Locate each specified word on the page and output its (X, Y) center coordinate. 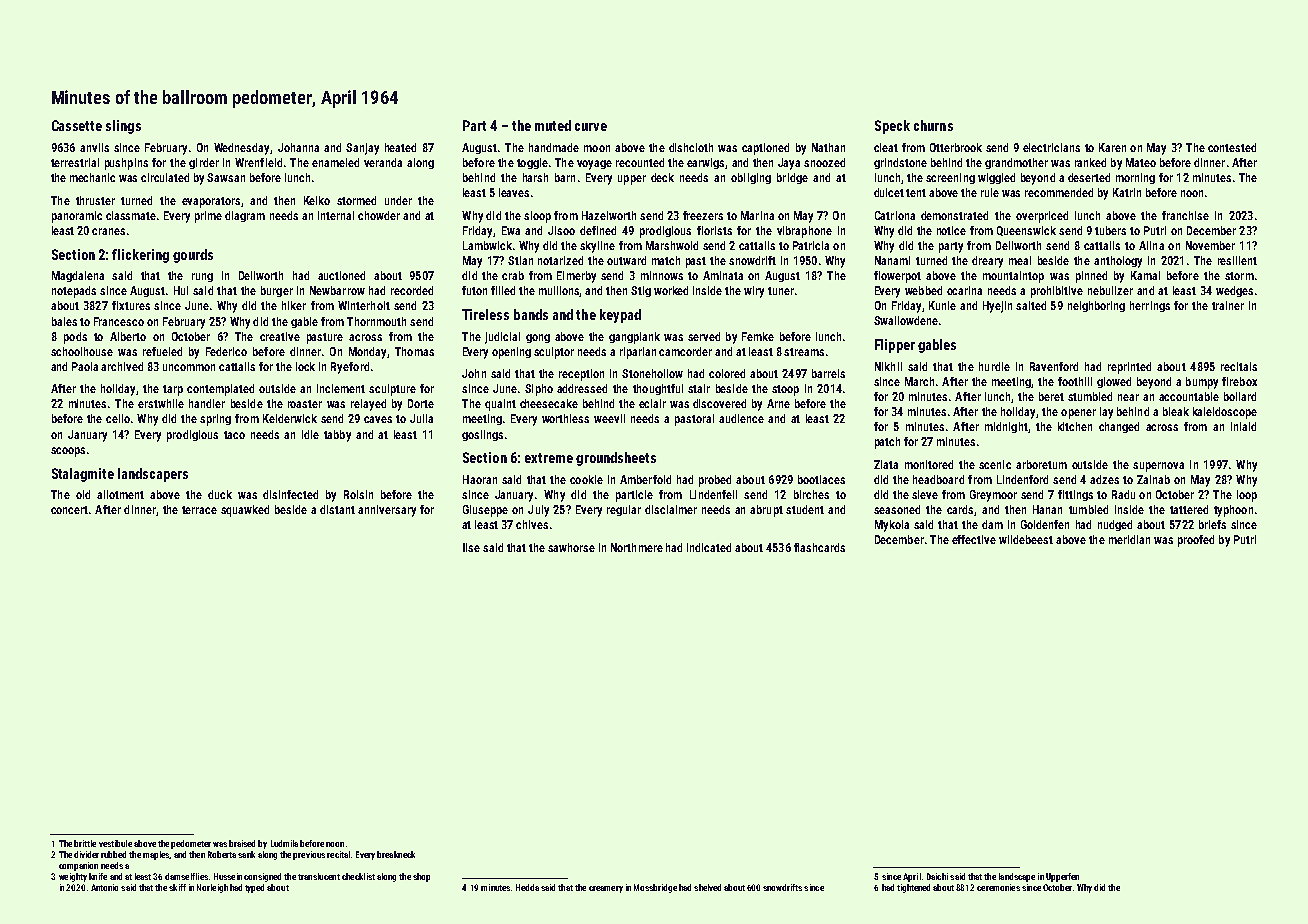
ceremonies (998, 887)
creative (280, 336)
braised (242, 843)
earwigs (705, 163)
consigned (262, 877)
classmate (131, 215)
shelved (707, 887)
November (1210, 245)
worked (671, 290)
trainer (1228, 305)
